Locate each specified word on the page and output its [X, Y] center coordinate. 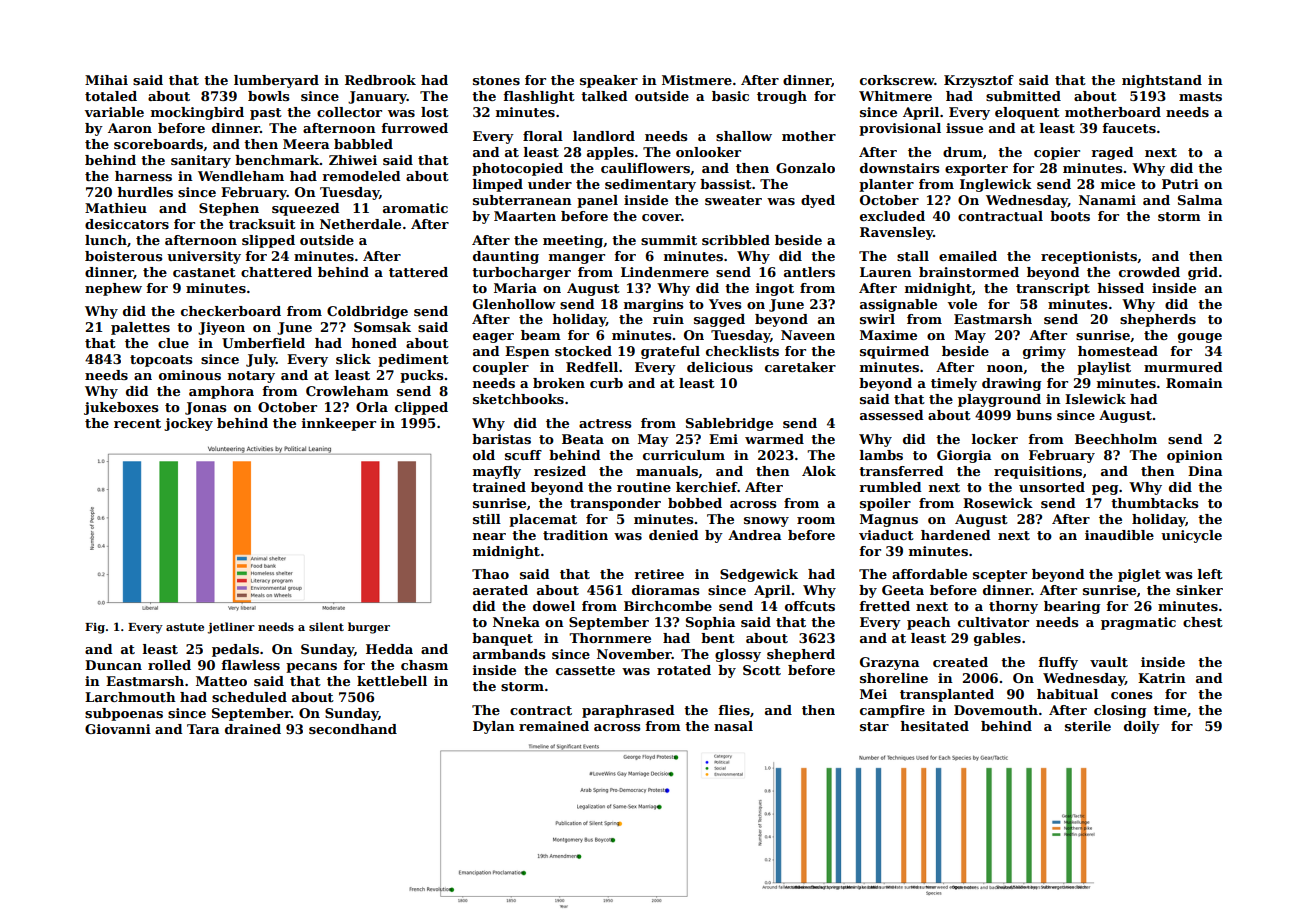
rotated [684, 670]
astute [185, 627]
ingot [775, 289]
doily [1142, 727]
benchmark [277, 160]
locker [995, 439]
